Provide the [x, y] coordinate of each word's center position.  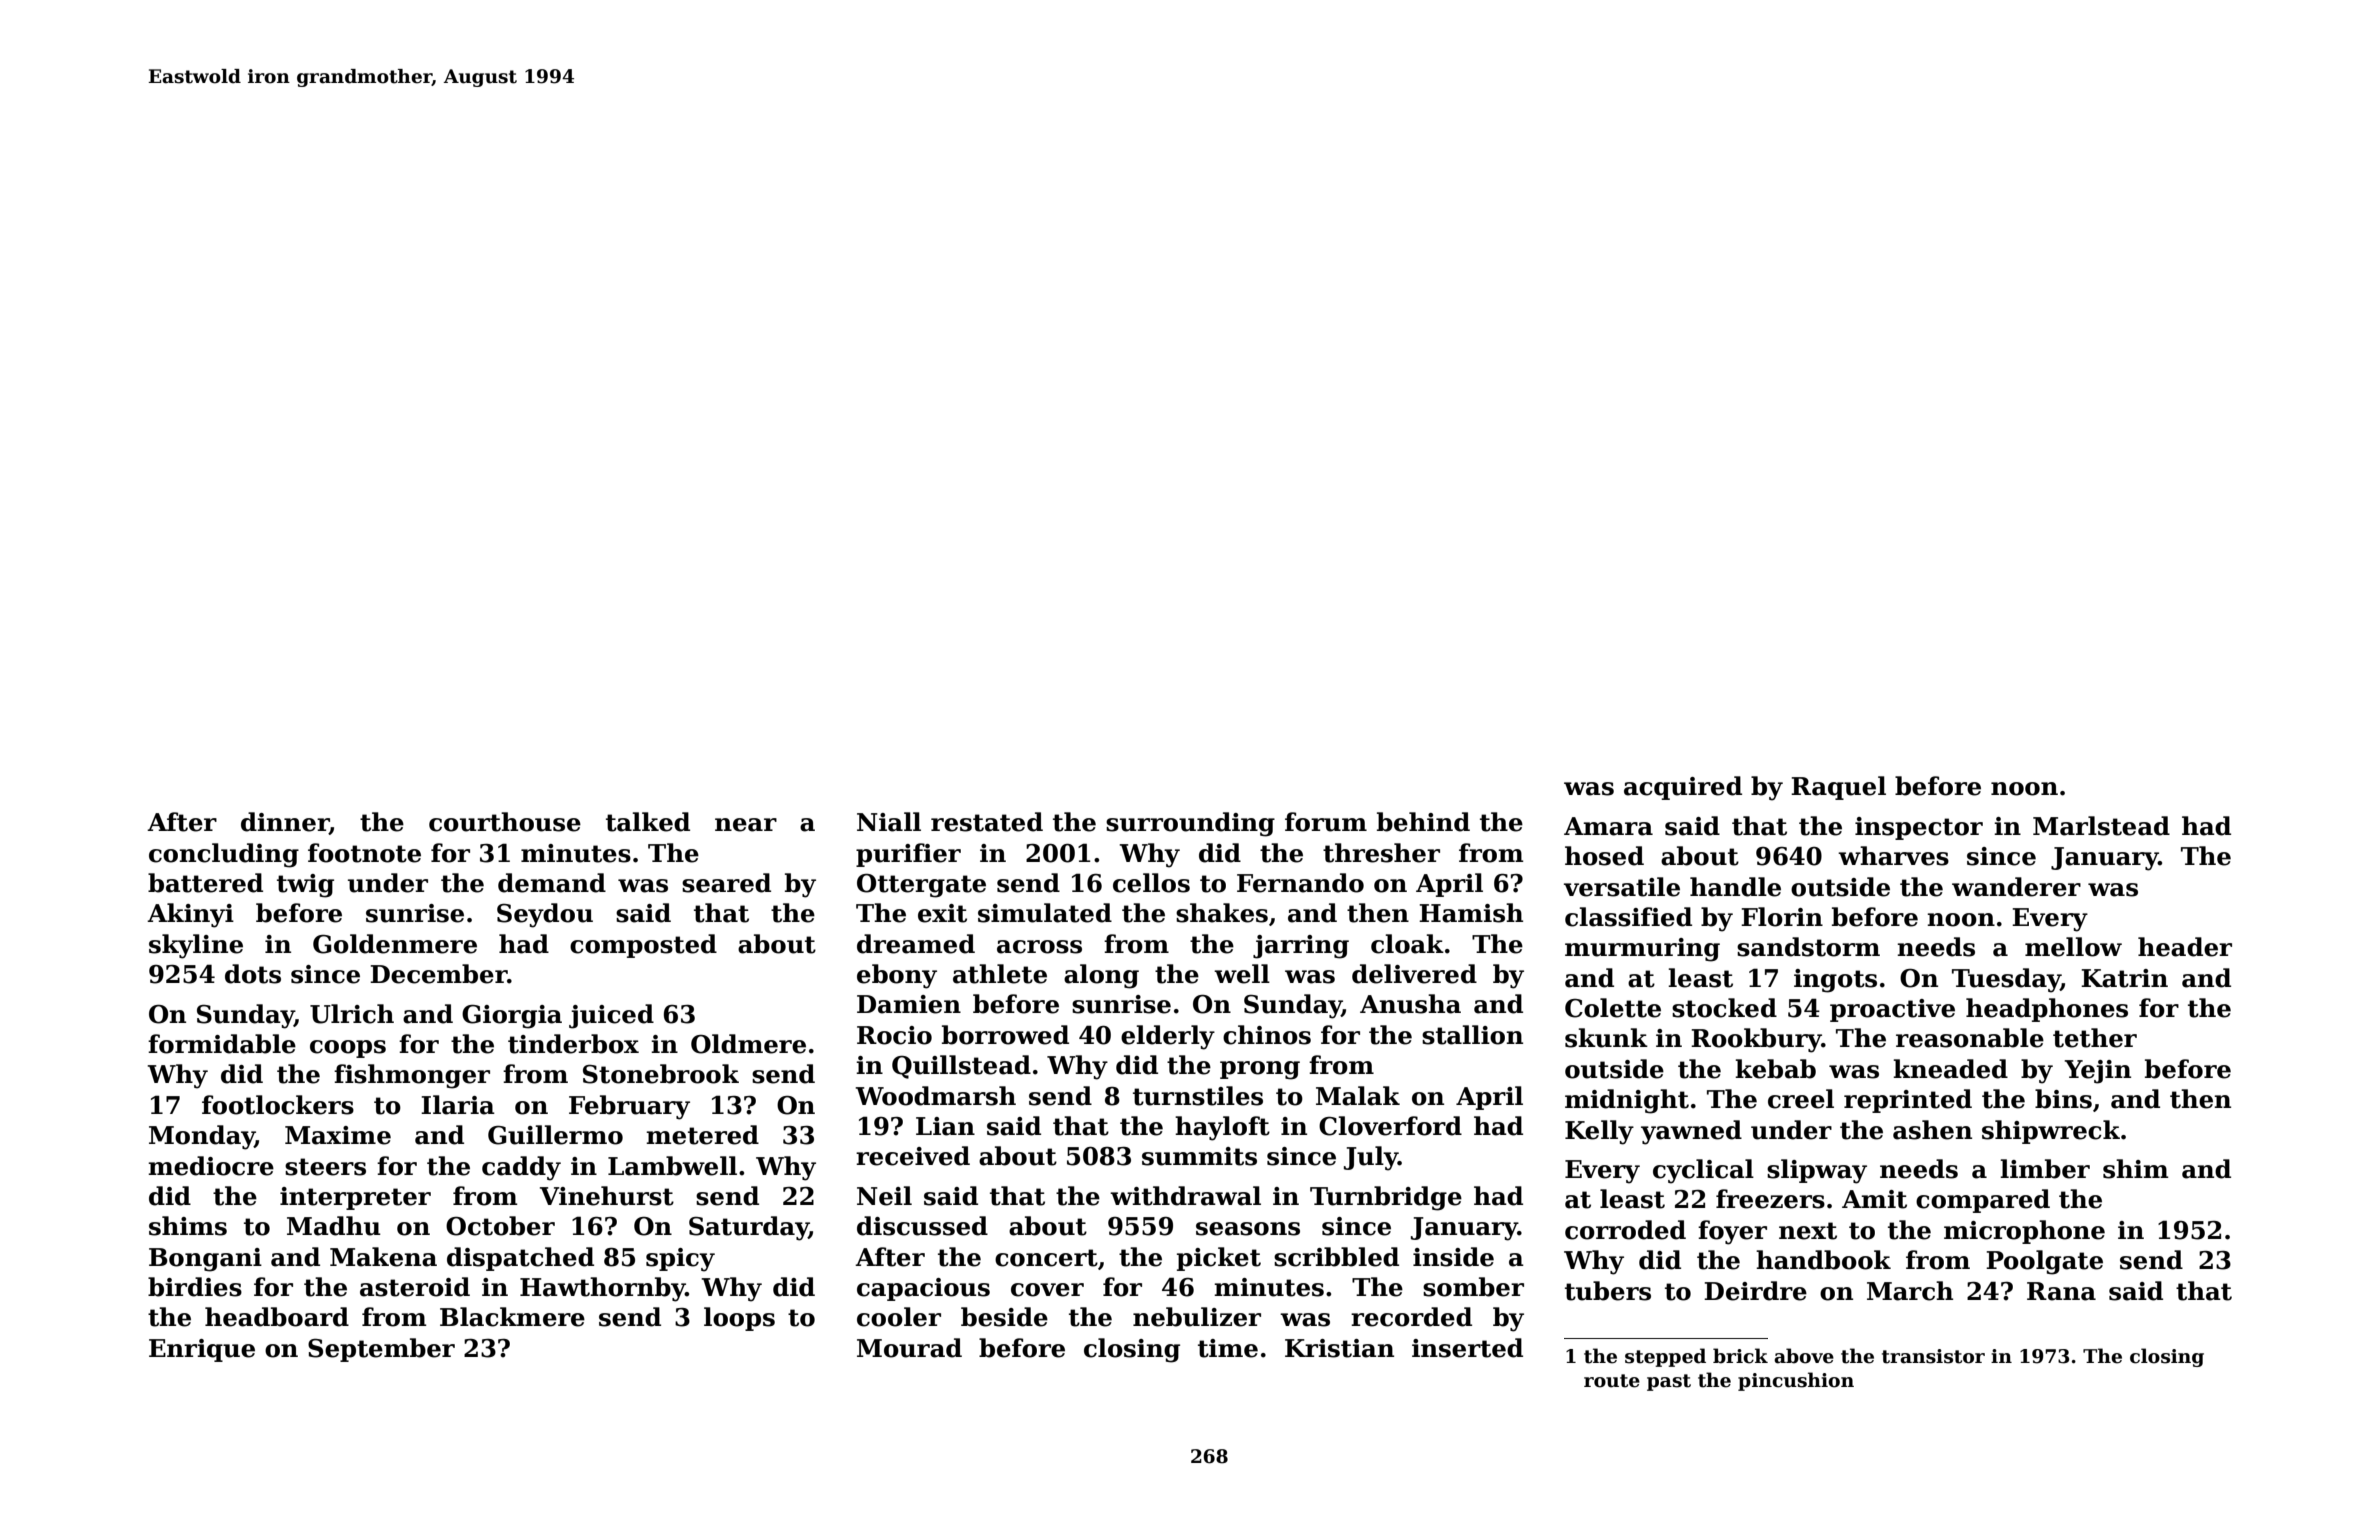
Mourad [909, 1348]
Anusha [1410, 1004]
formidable [222, 1044]
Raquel [1838, 788]
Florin [1782, 917]
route [1612, 1381]
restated [987, 822]
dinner [285, 823]
